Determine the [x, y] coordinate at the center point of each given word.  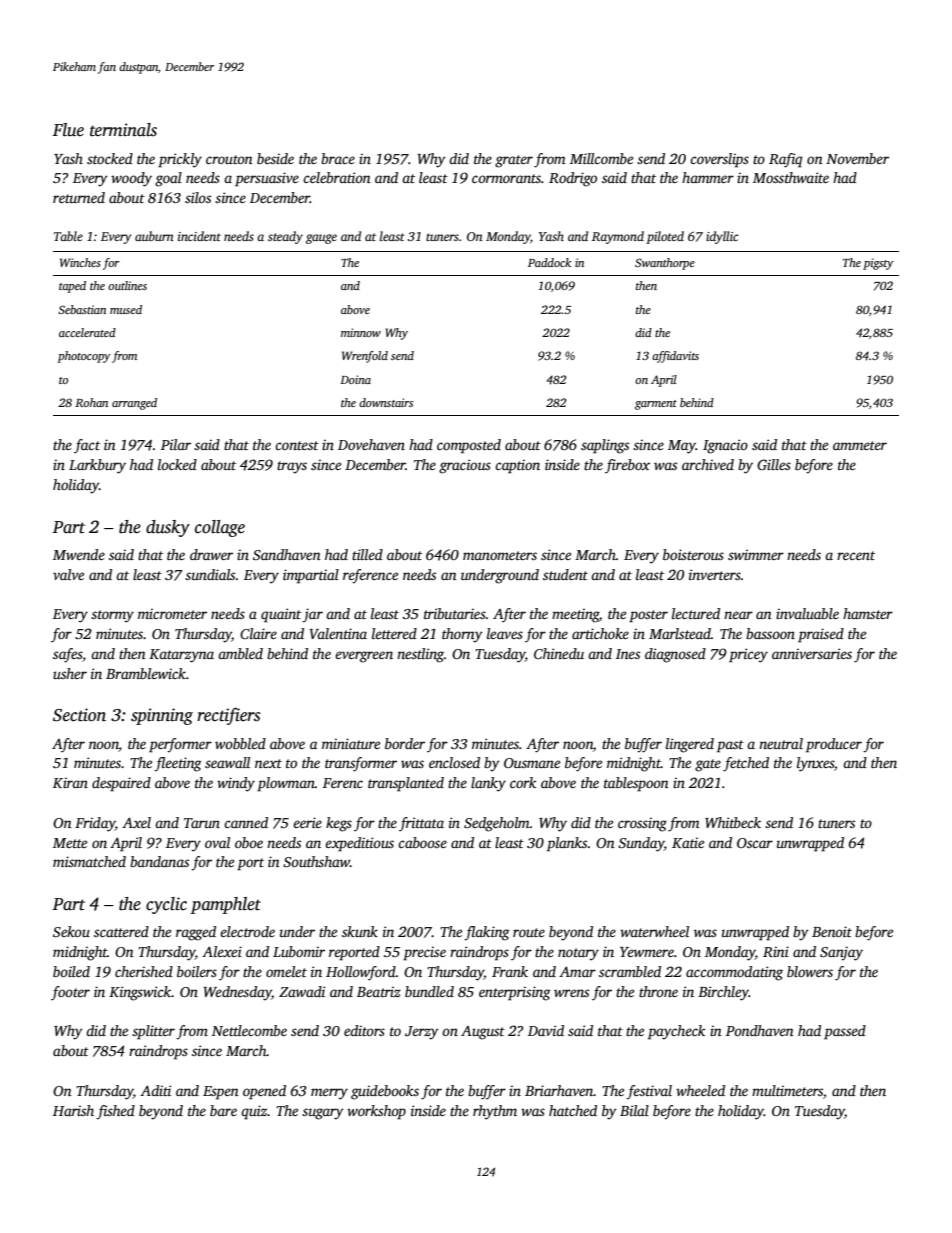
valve [68, 574]
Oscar [755, 843]
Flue [68, 130]
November [857, 158]
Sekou [71, 931]
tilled [367, 554]
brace [338, 158]
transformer [361, 764]
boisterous [693, 554]
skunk [360, 931]
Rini [776, 951]
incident [199, 236]
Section [79, 715]
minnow [361, 332]
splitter [153, 1032]
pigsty [878, 264]
